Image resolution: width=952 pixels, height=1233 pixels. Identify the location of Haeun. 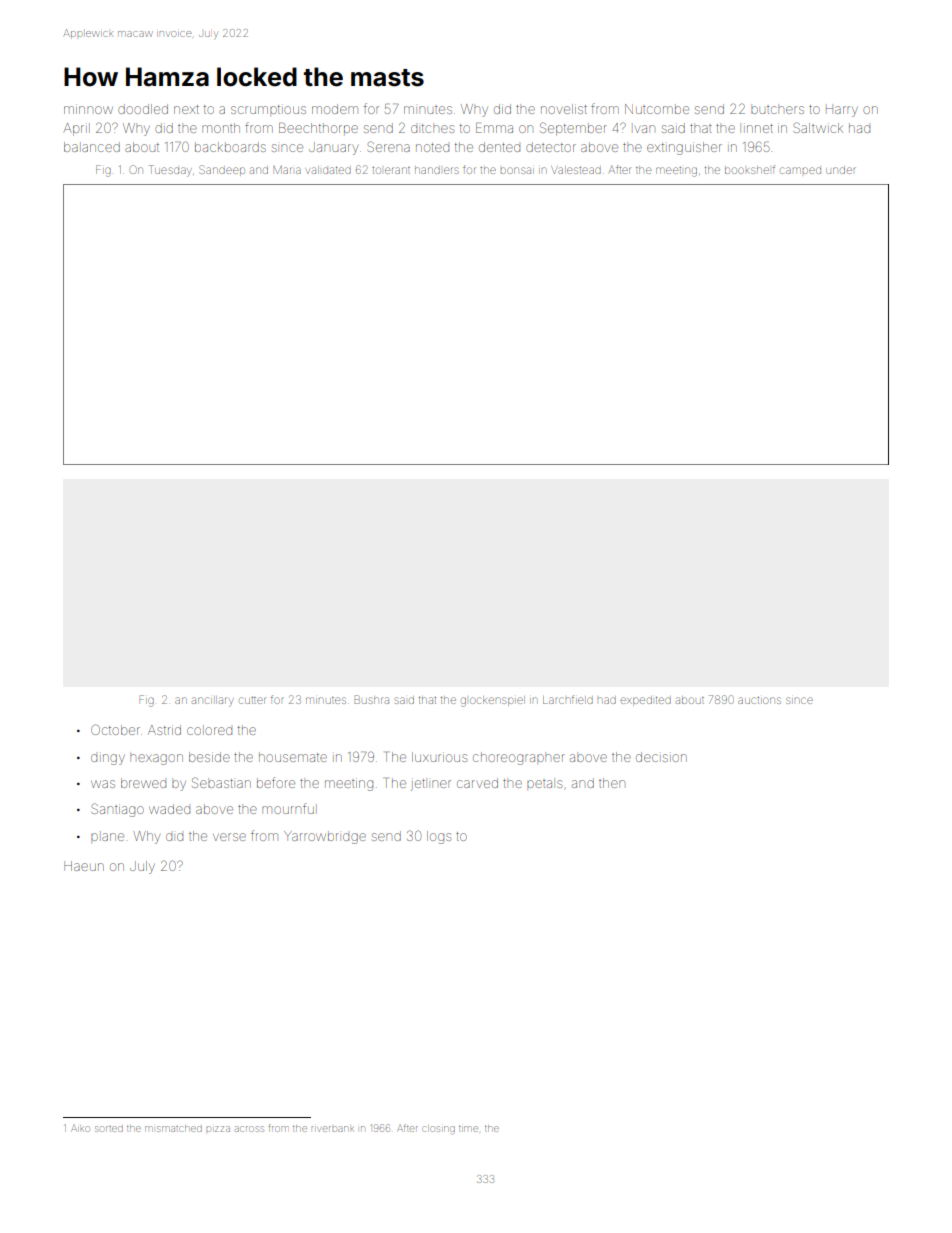
(84, 866).
